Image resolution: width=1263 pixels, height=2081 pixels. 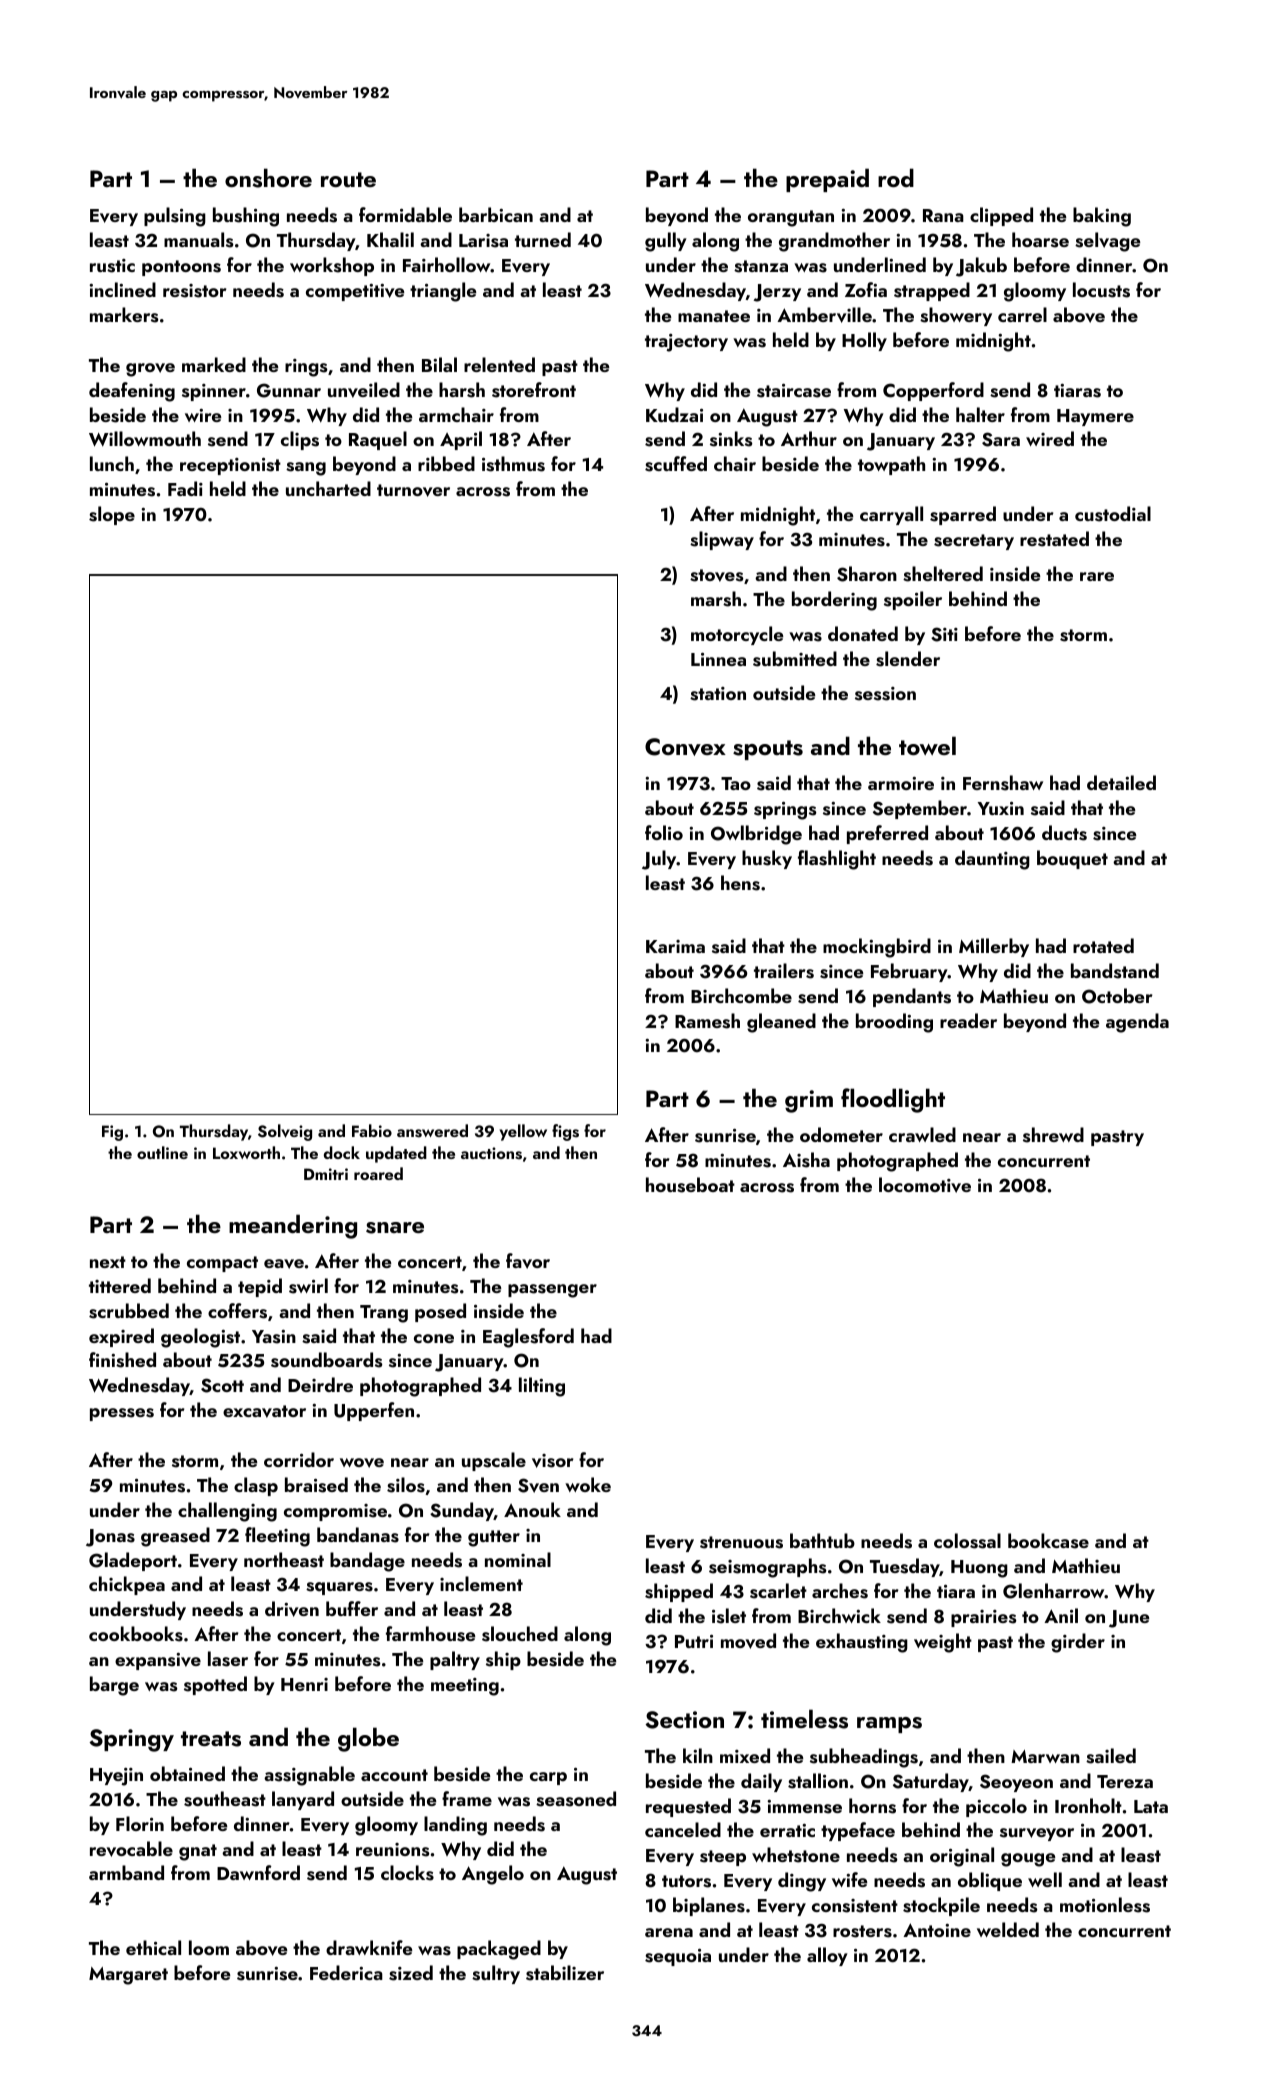 What do you see at coordinates (664, 832) in the screenshot?
I see `folio` at bounding box center [664, 832].
